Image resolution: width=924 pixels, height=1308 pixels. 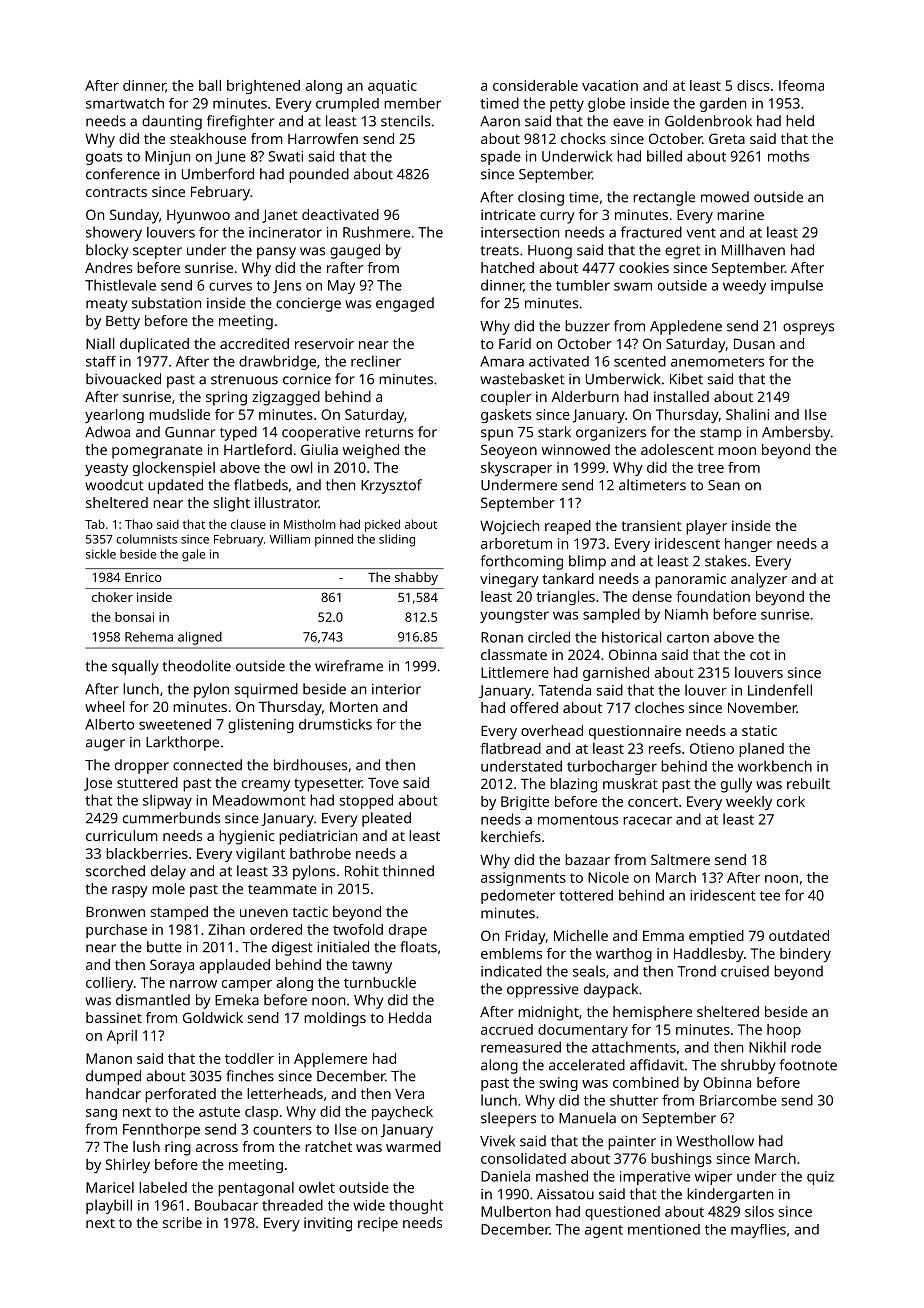 I want to click on Krzysztof, so click(x=391, y=486).
